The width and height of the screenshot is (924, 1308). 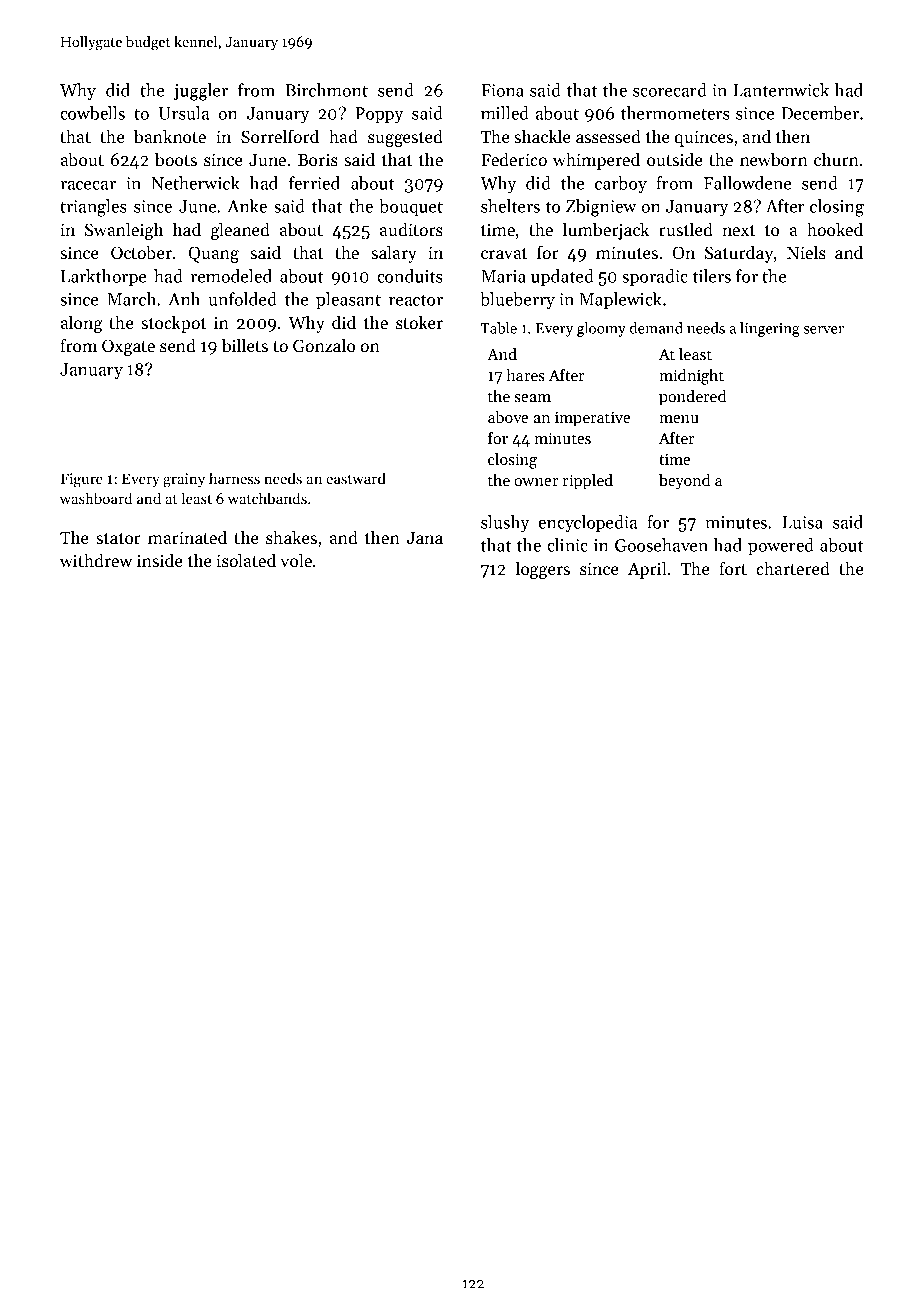 What do you see at coordinates (82, 480) in the screenshot?
I see `Figure` at bounding box center [82, 480].
